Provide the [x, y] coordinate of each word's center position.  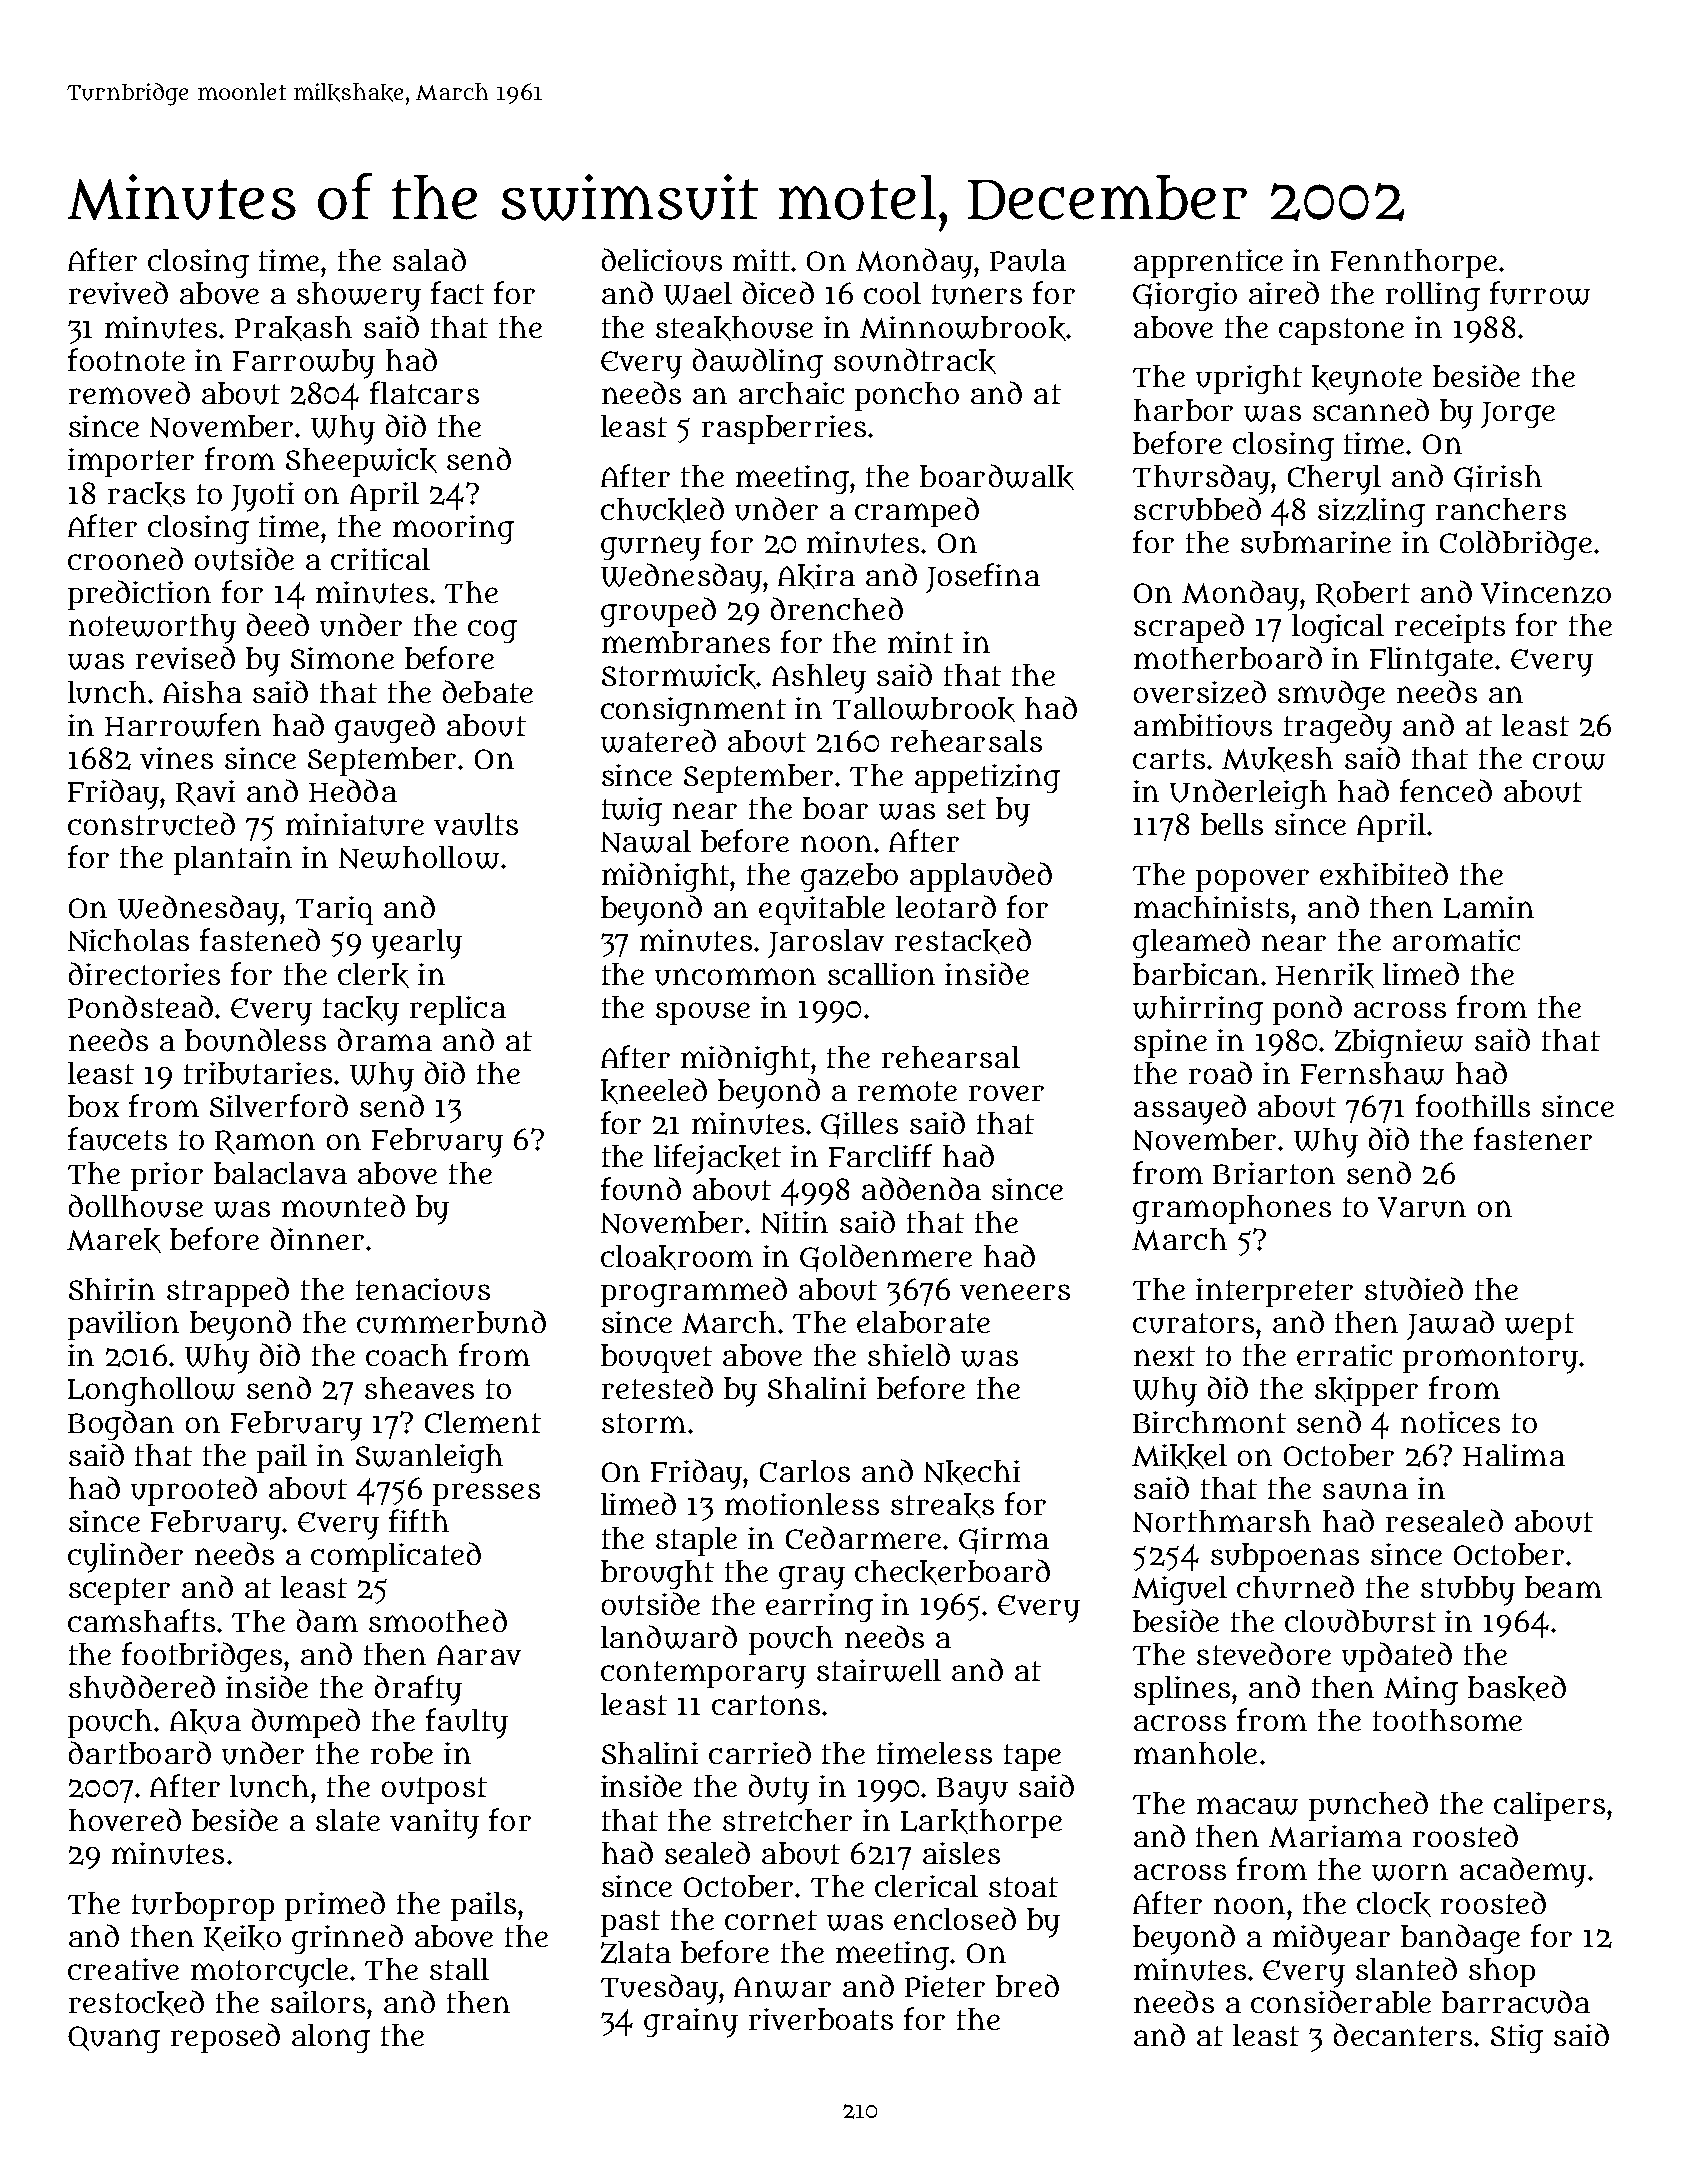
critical [380, 559]
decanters [1403, 2034]
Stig [1517, 2038]
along [331, 2038]
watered [658, 741]
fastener [1533, 1138]
